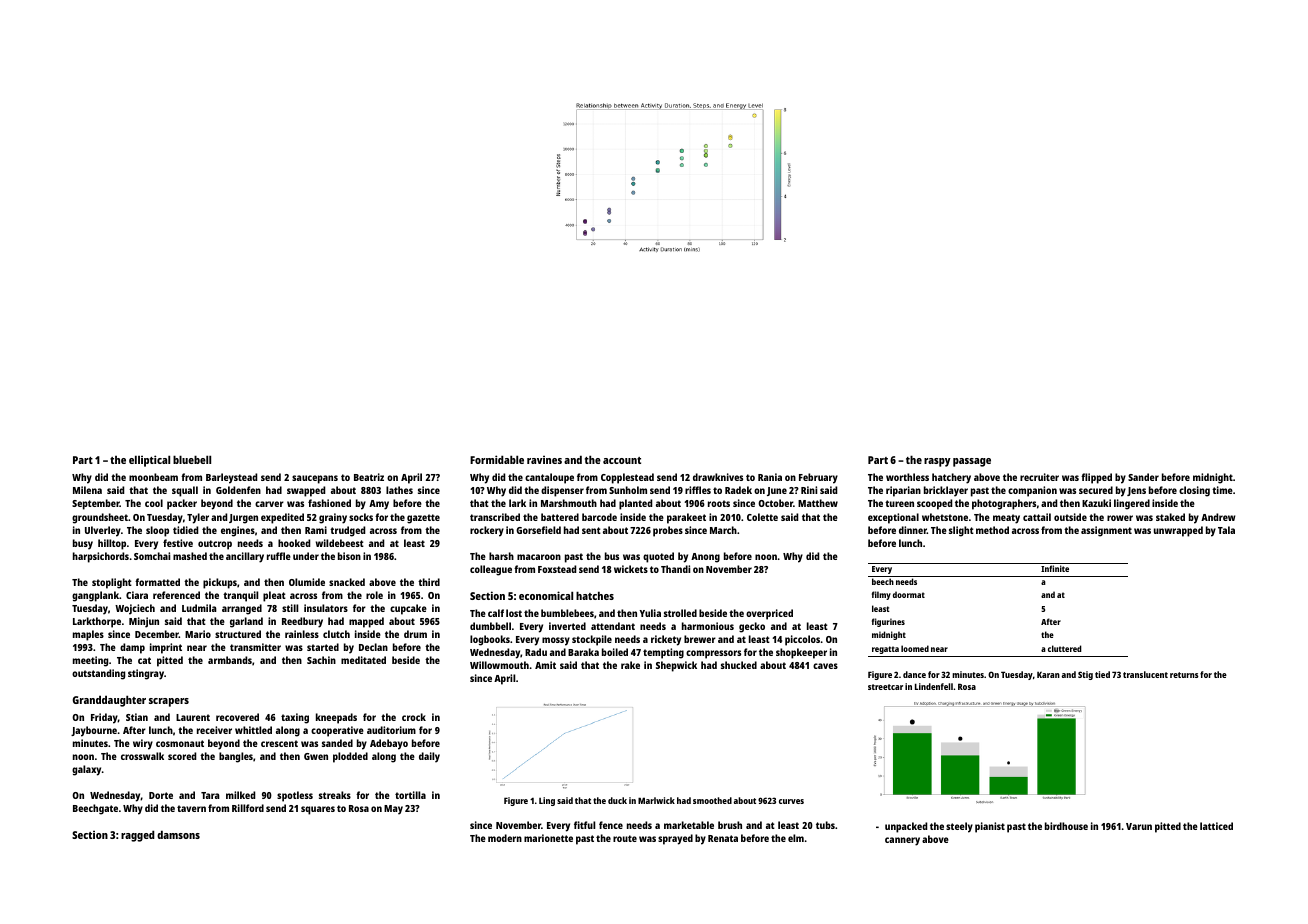 The image size is (1308, 924). Describe the element at coordinates (668, 531) in the page. I see `probes` at that location.
